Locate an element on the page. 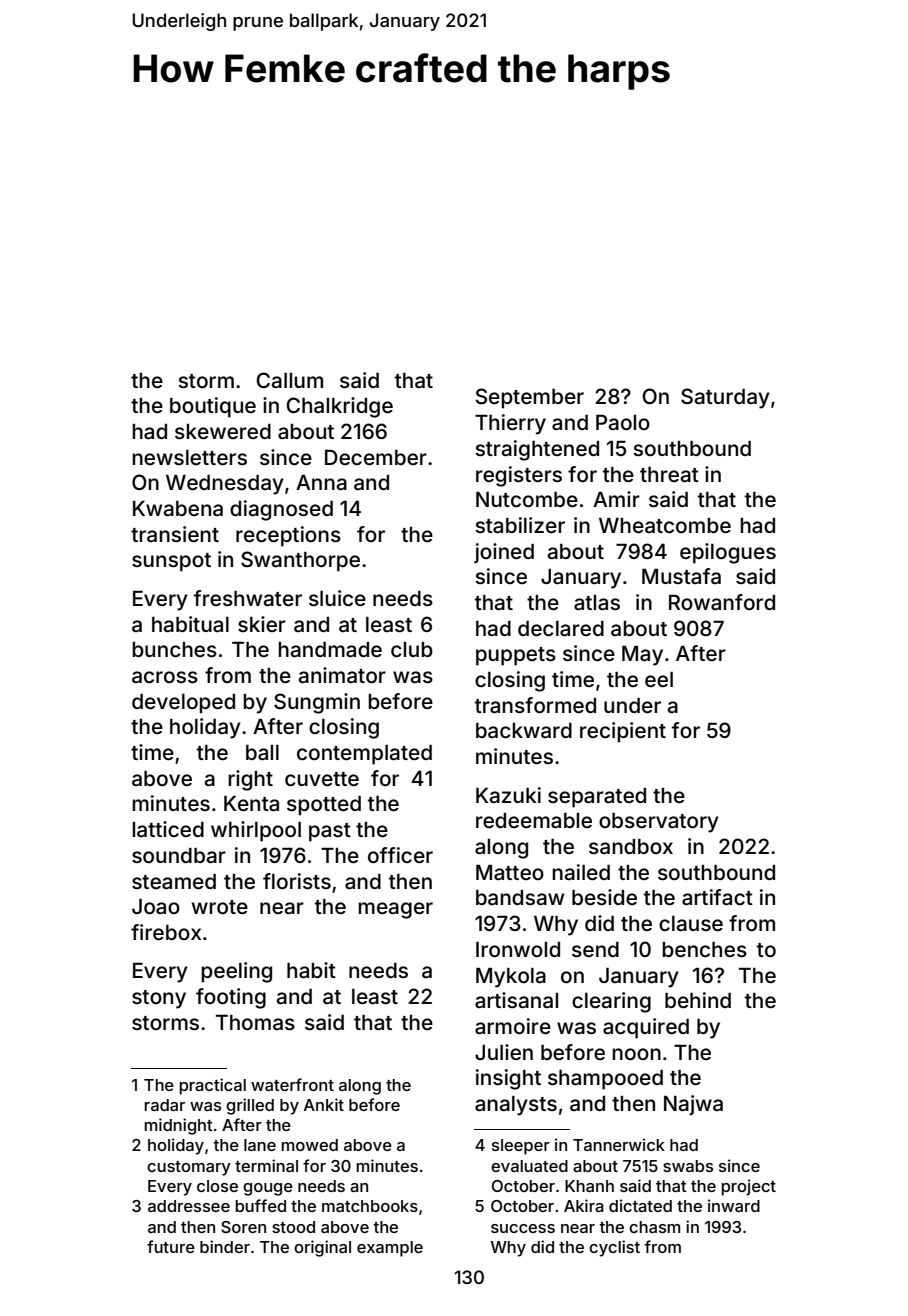 Image resolution: width=908 pixels, height=1316 pixels. May is located at coordinates (642, 656).
